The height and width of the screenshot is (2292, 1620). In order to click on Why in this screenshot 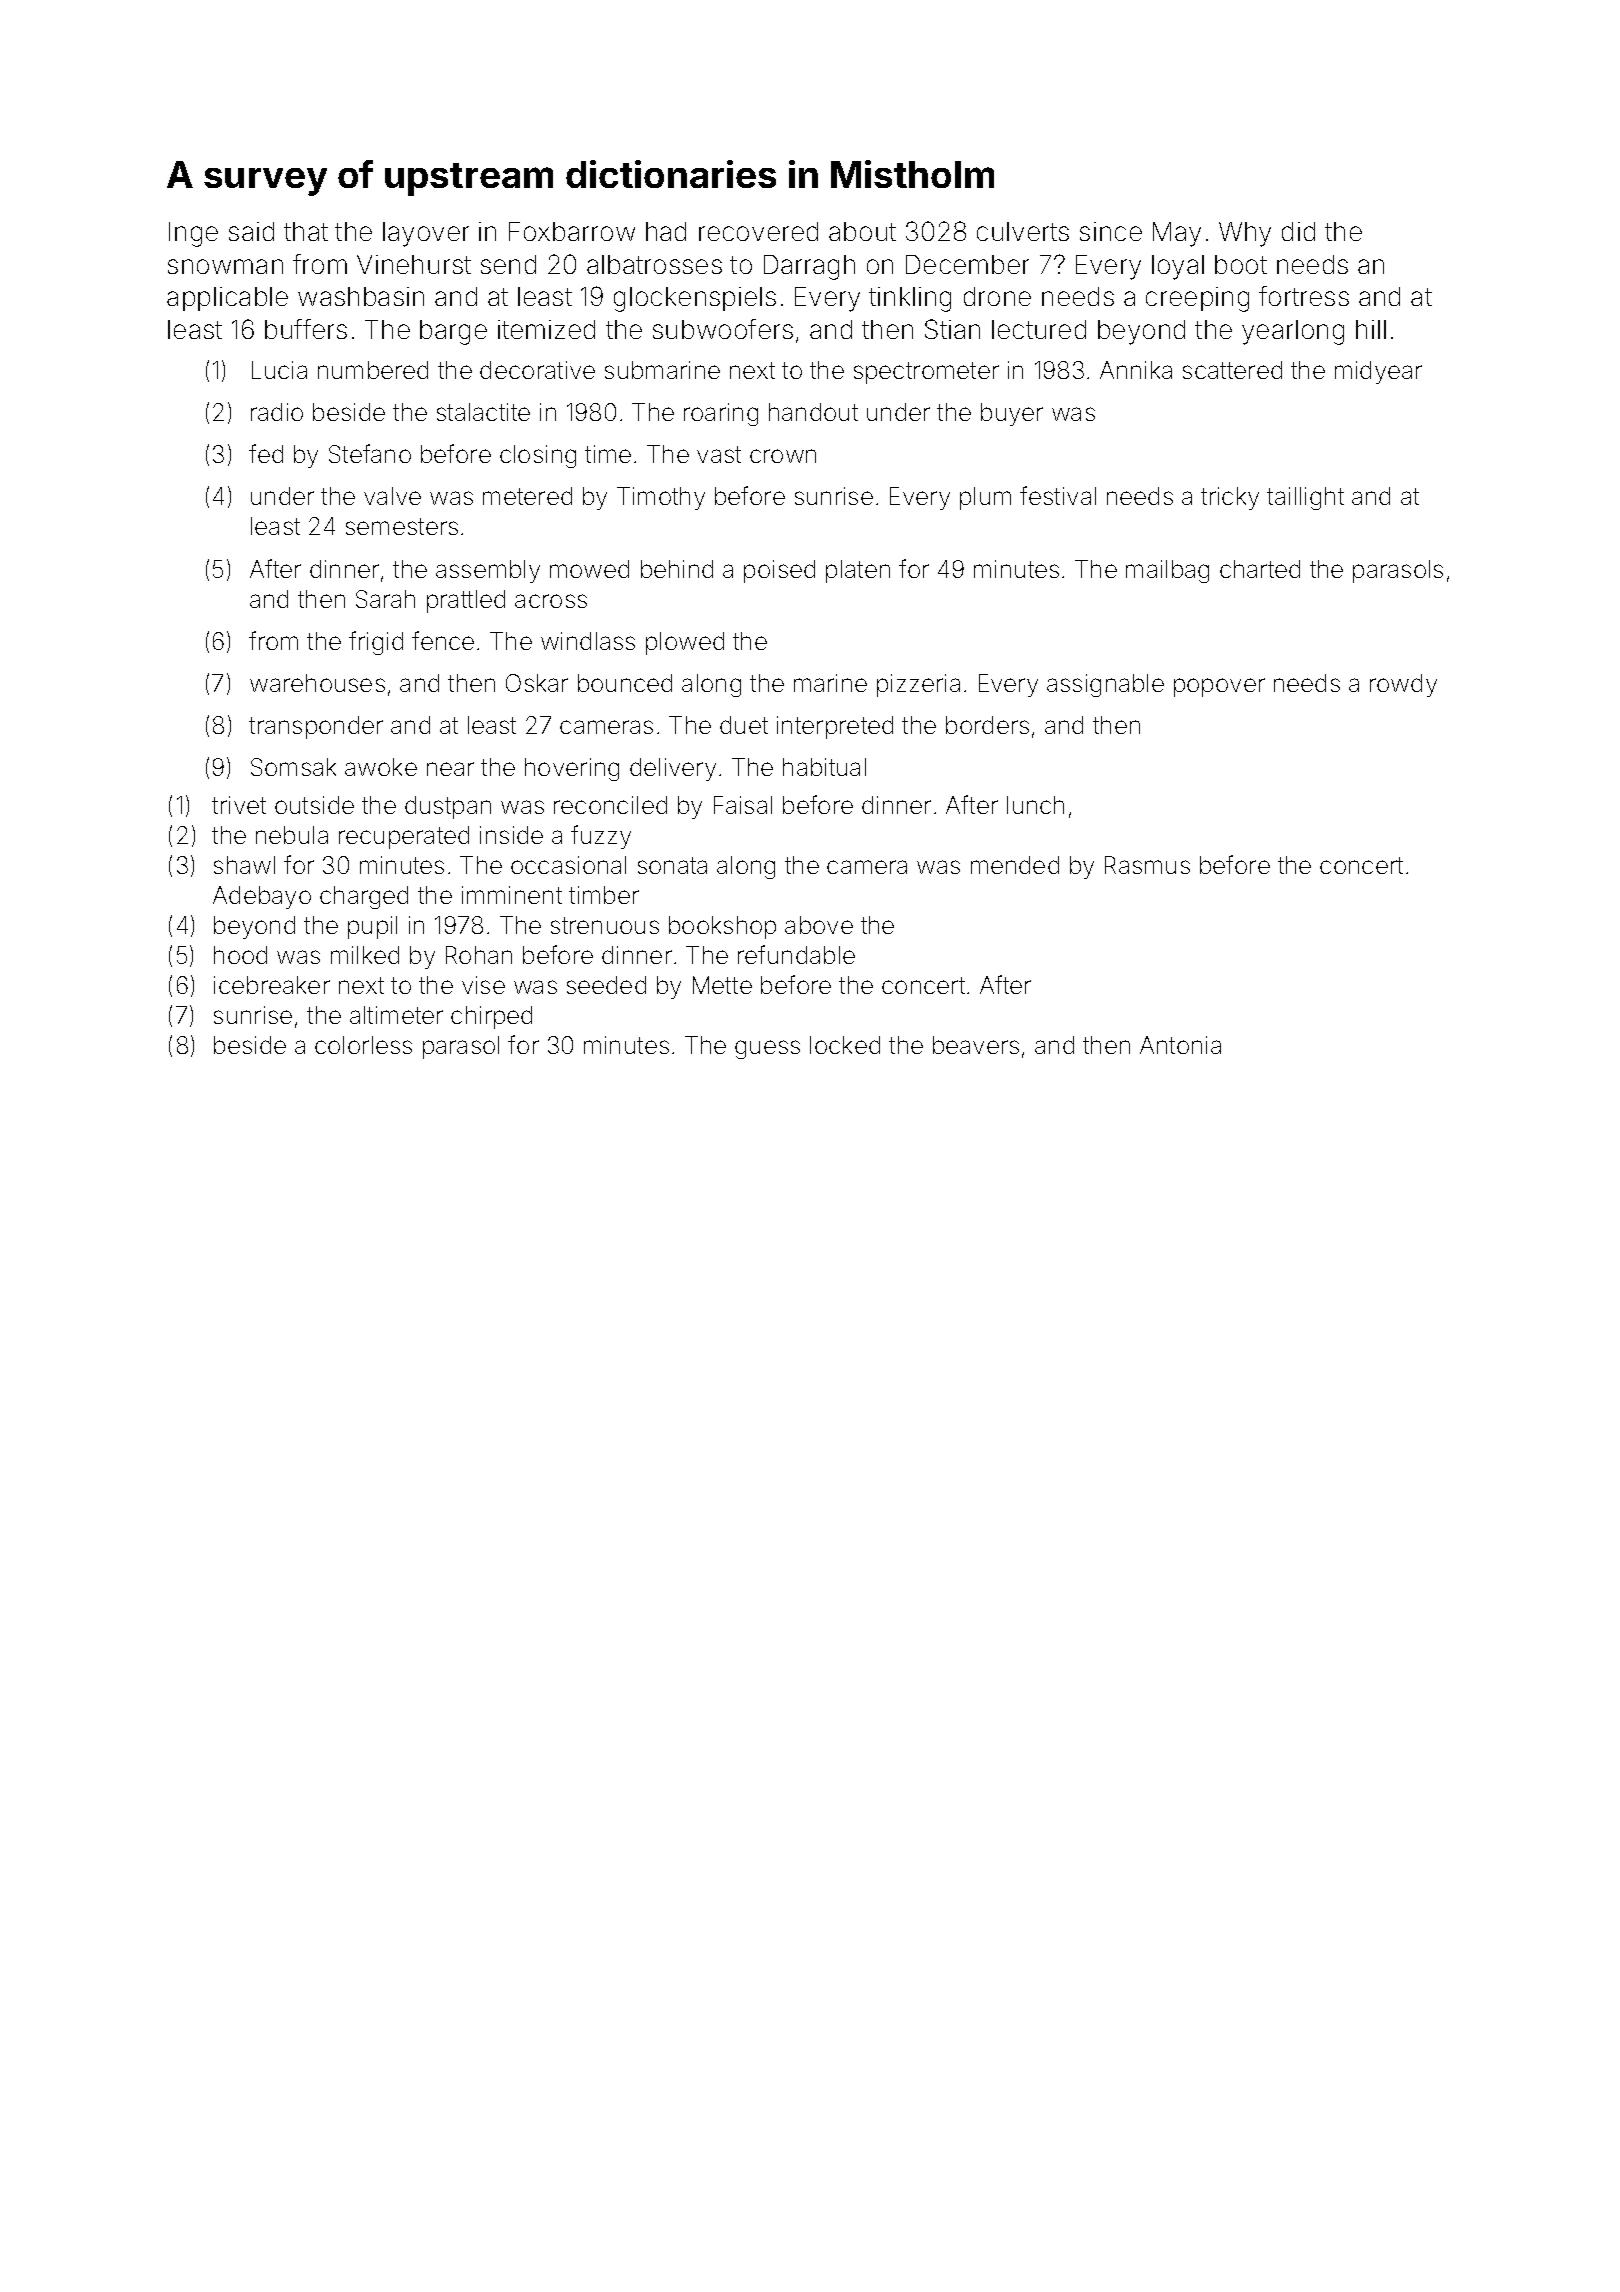, I will do `click(1245, 234)`.
